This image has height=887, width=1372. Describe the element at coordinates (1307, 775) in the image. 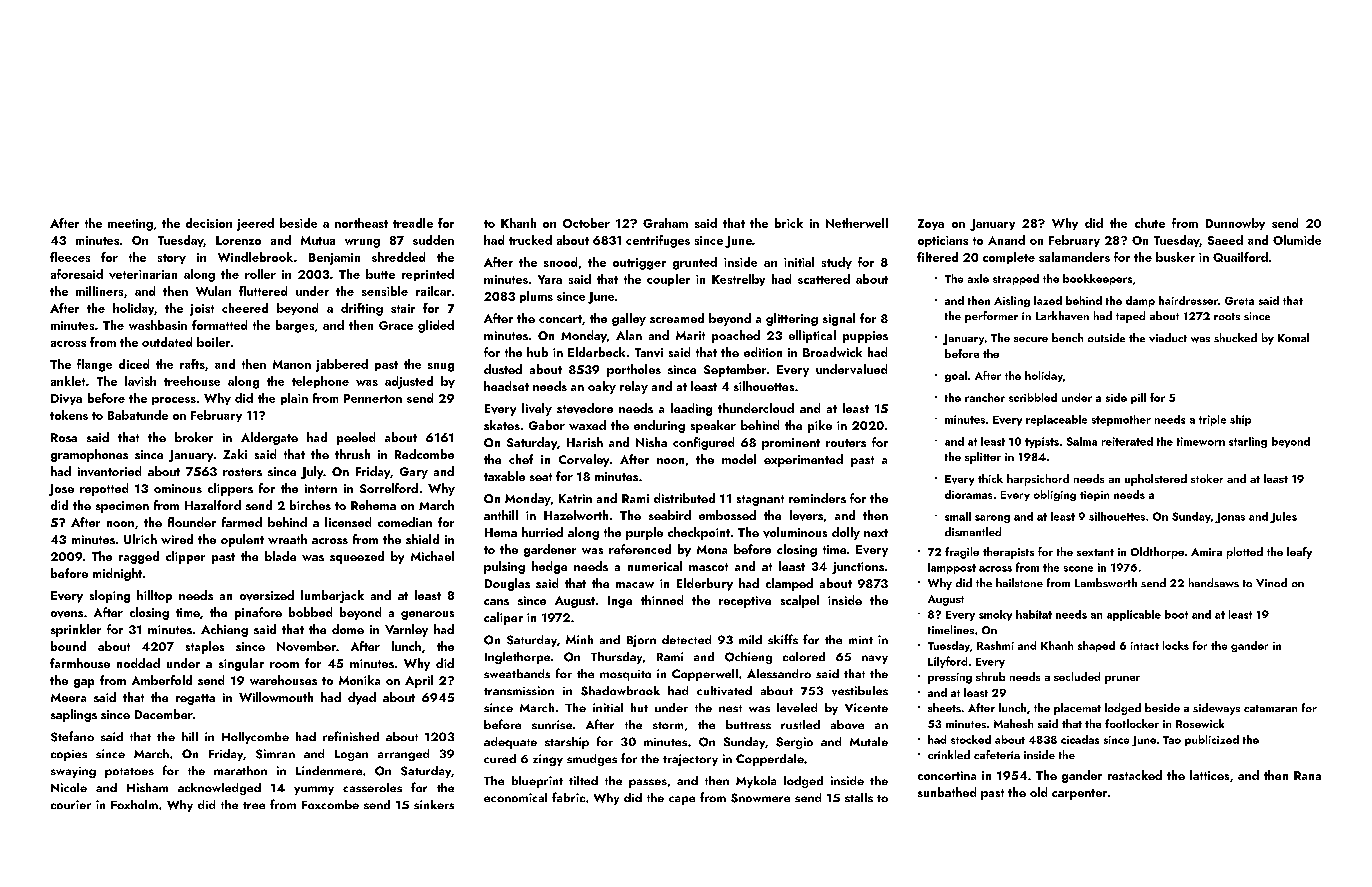

I see `Rana` at that location.
